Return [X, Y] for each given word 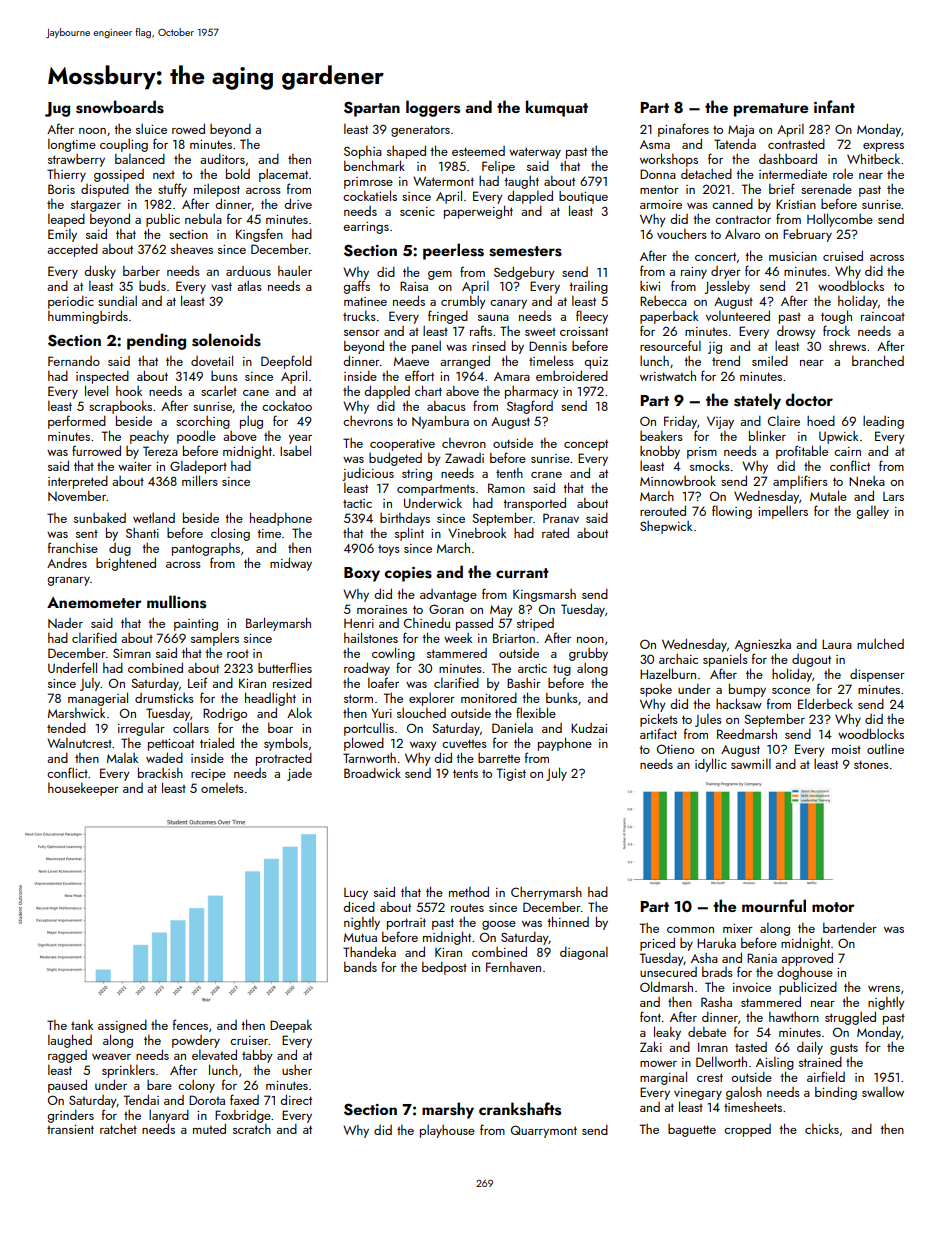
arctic [532, 668]
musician [793, 256]
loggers [433, 108]
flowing [732, 512]
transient [70, 1129]
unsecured [668, 972]
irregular [141, 729]
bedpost [444, 968]
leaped [66, 220]
